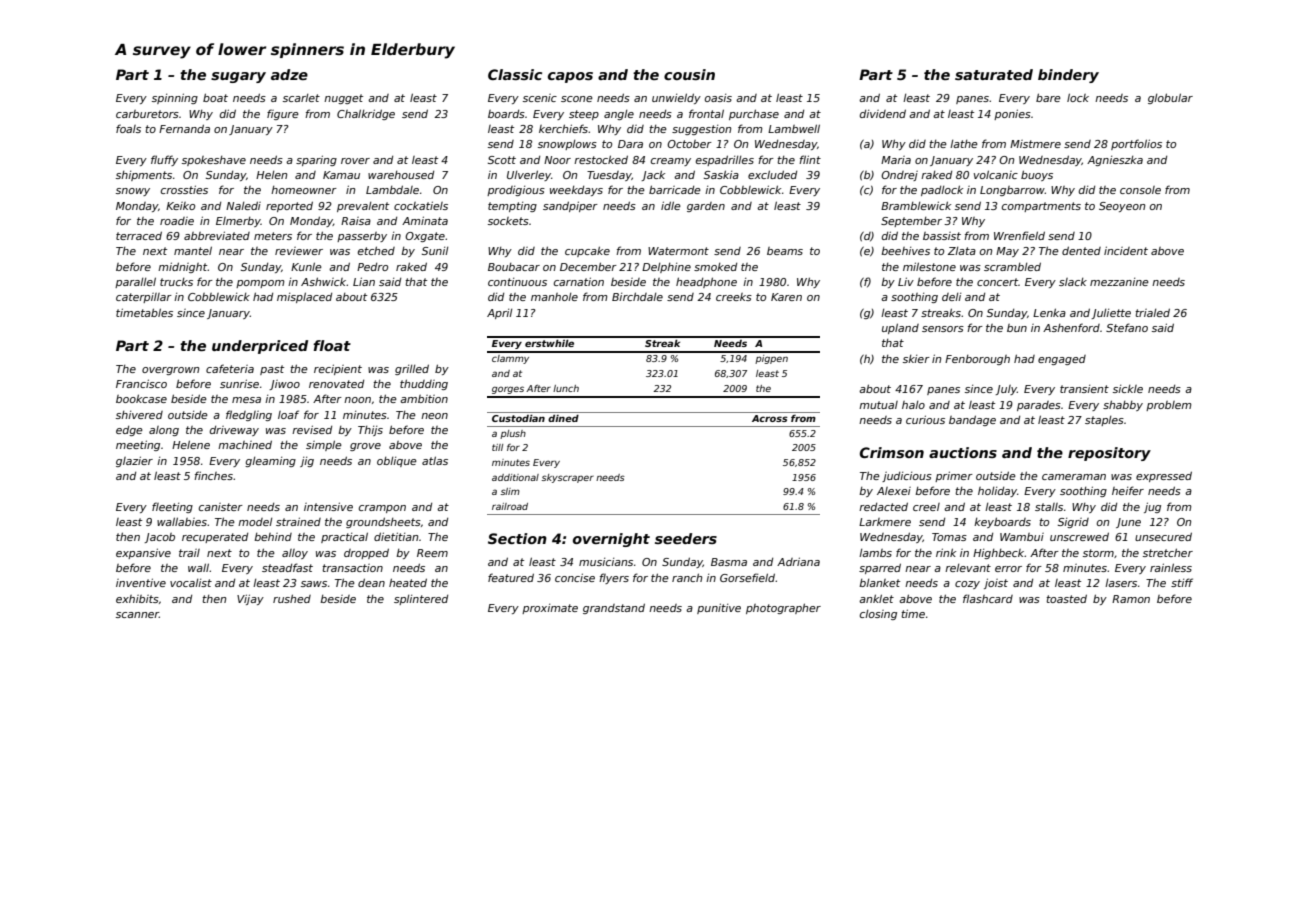 This image has width=1308, height=924. Describe the element at coordinates (366, 114) in the image. I see `Chalkridge` at that location.
